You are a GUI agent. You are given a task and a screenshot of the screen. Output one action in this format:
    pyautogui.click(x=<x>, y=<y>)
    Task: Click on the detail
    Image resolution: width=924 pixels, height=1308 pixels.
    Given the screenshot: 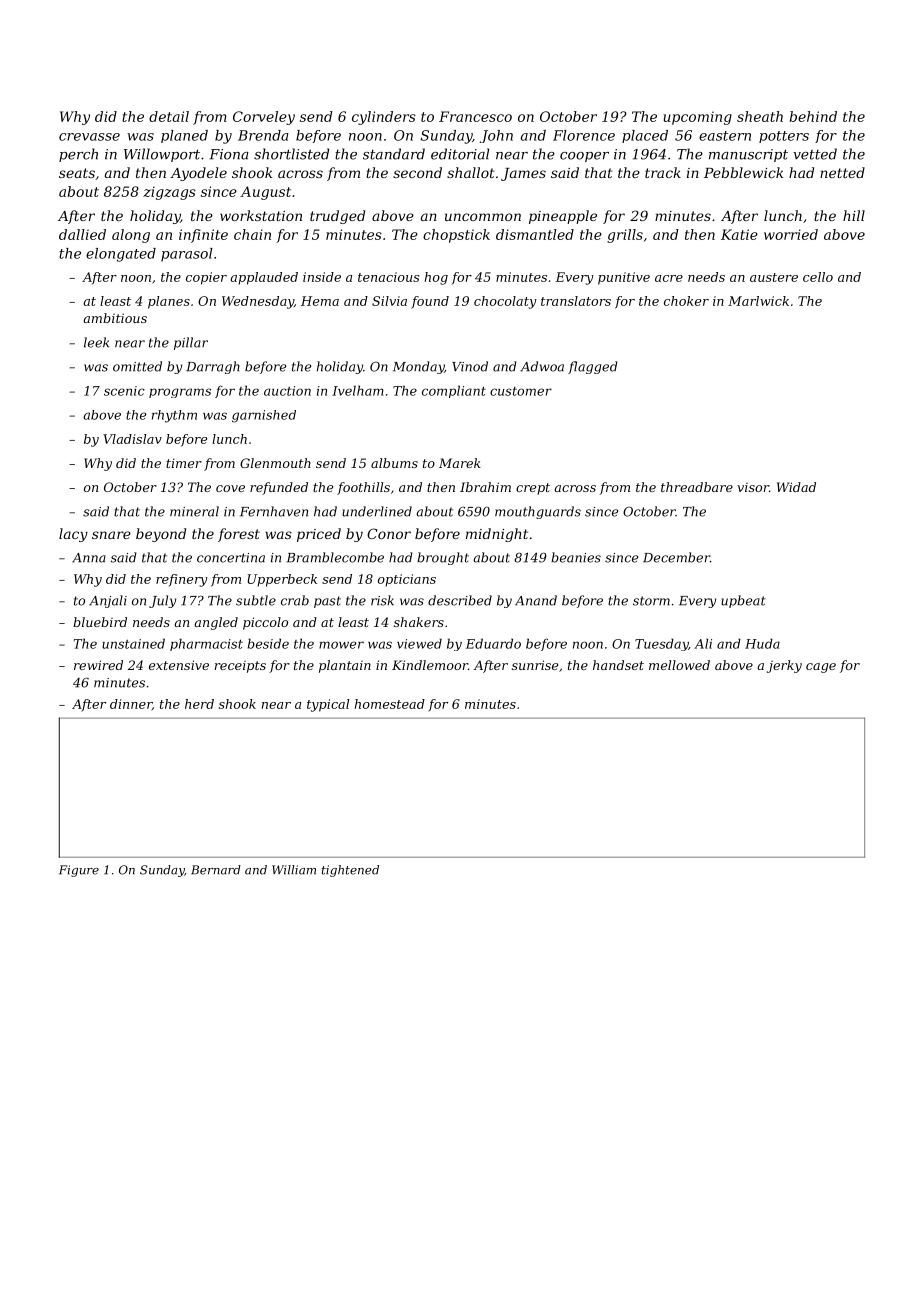 What is the action you would take?
    pyautogui.click(x=169, y=116)
